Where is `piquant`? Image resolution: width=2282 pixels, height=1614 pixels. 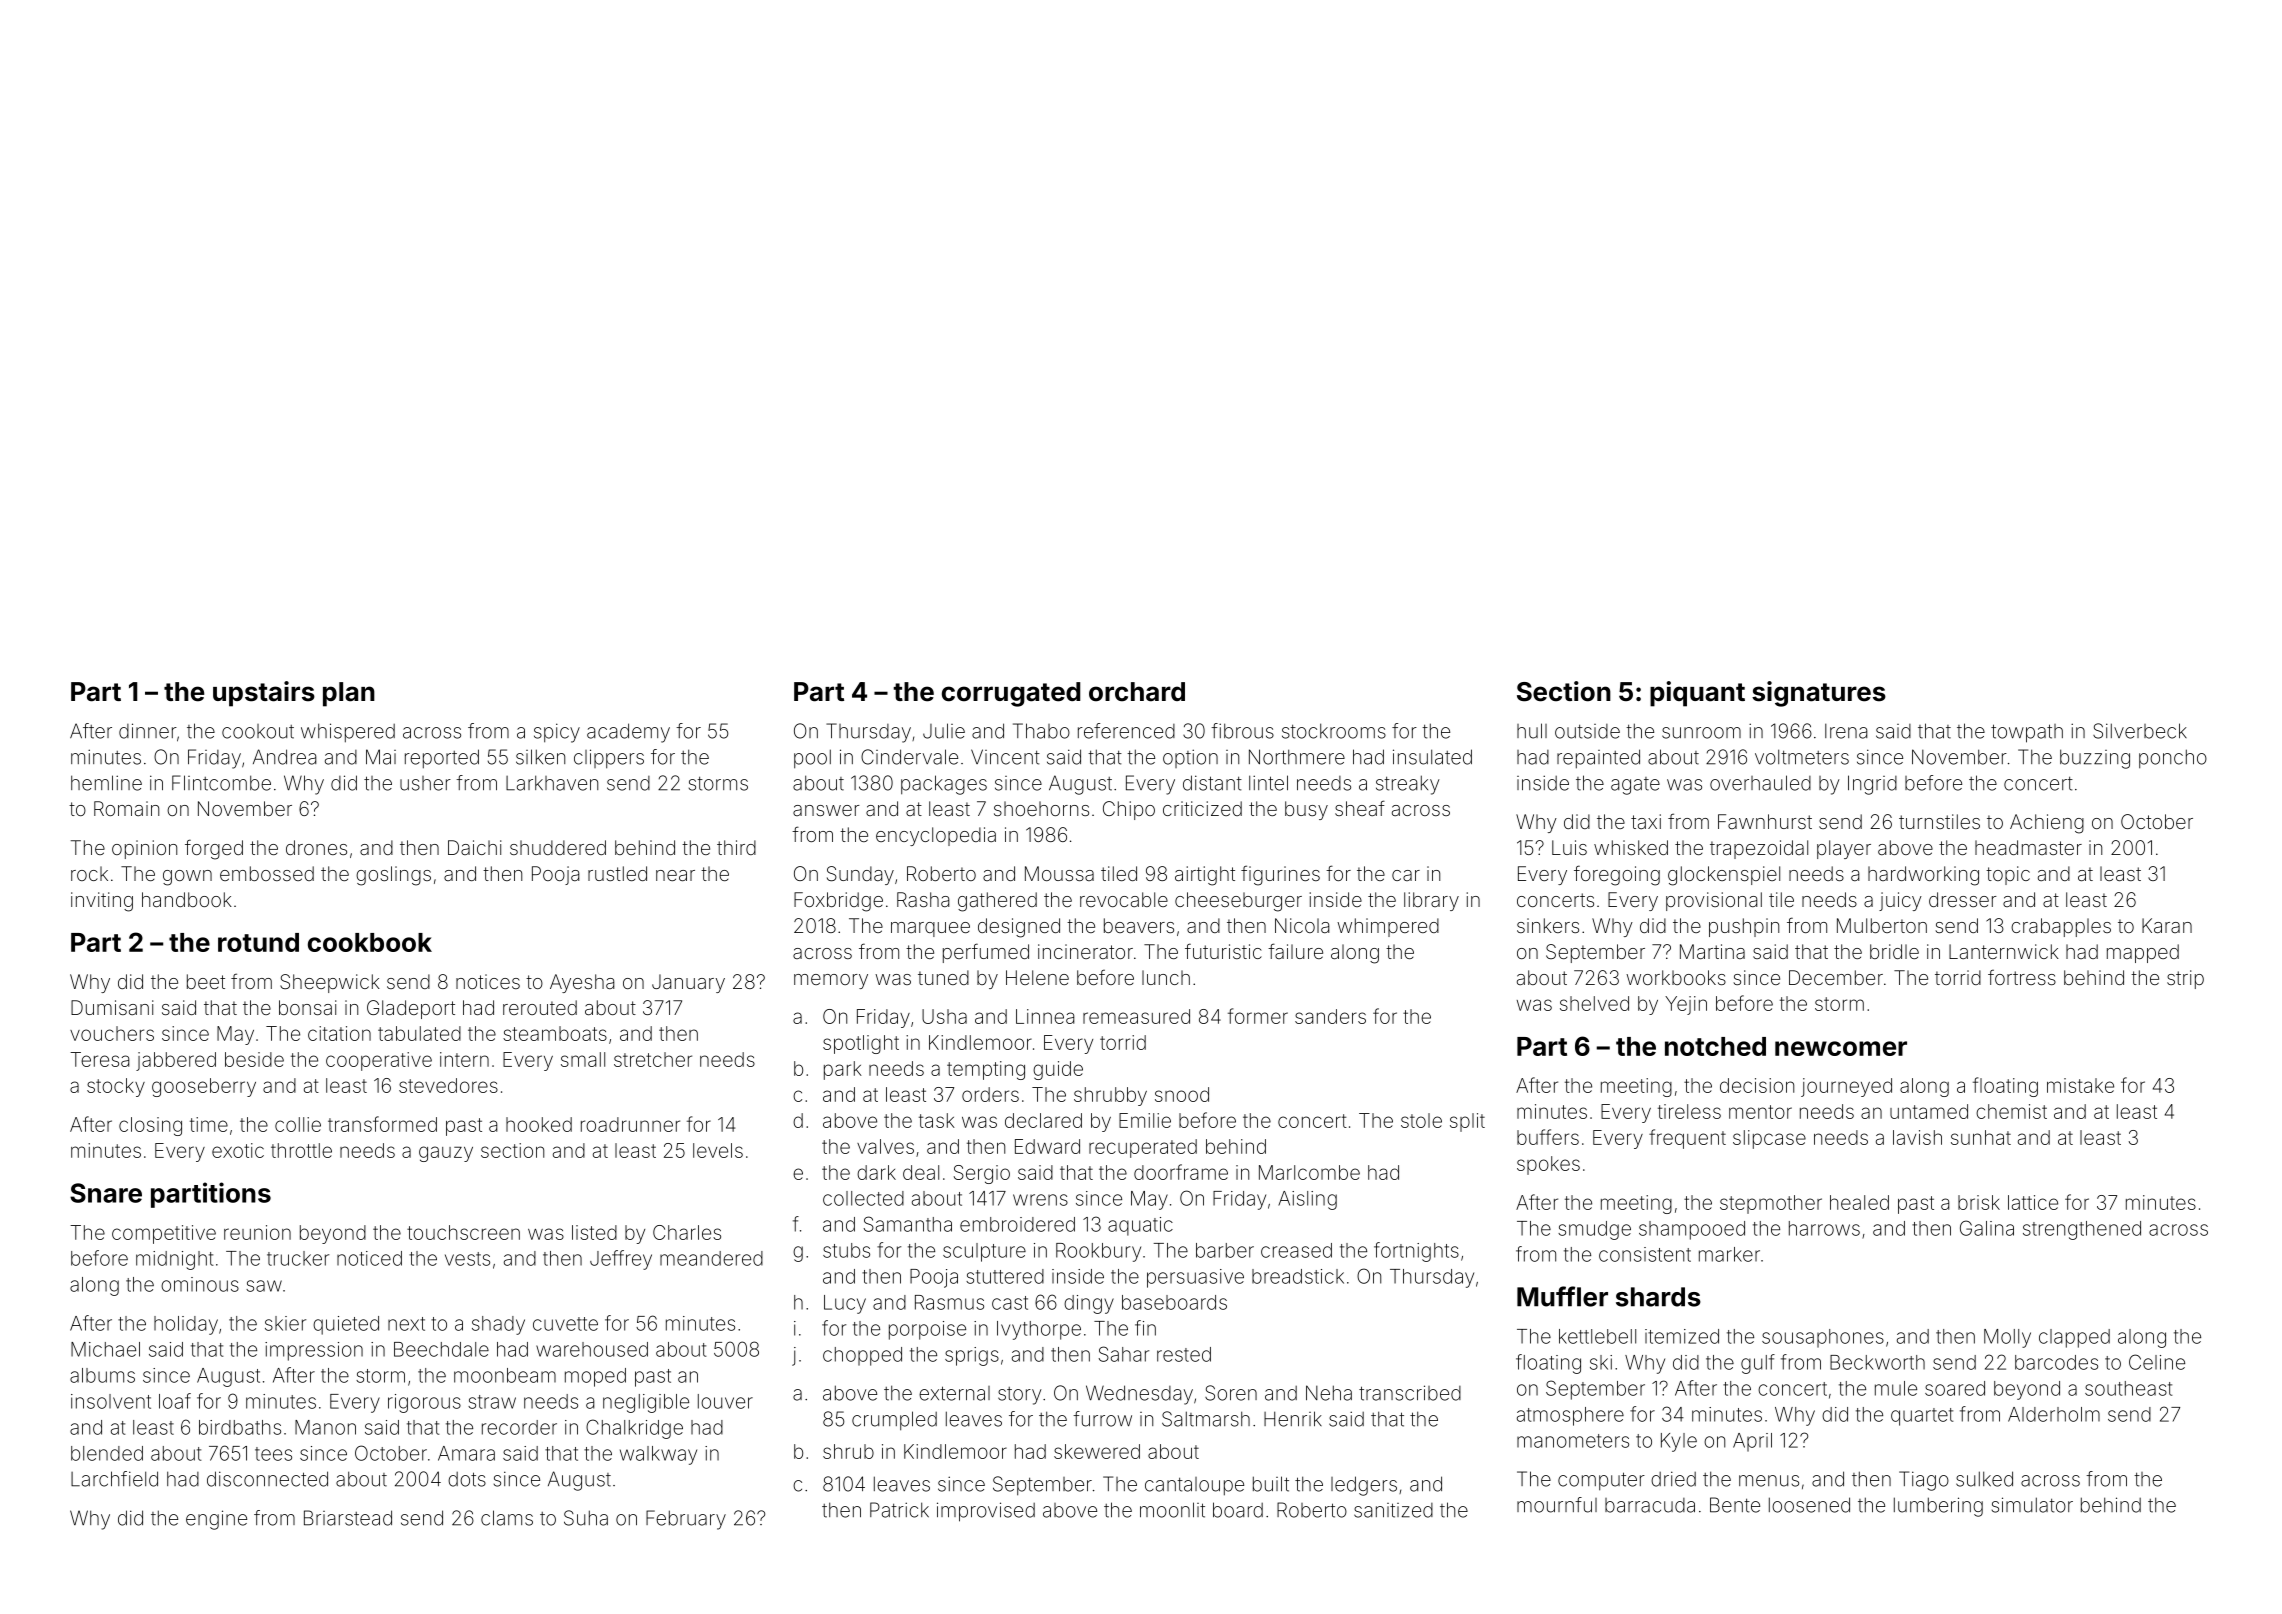 piquant is located at coordinates (1697, 694).
